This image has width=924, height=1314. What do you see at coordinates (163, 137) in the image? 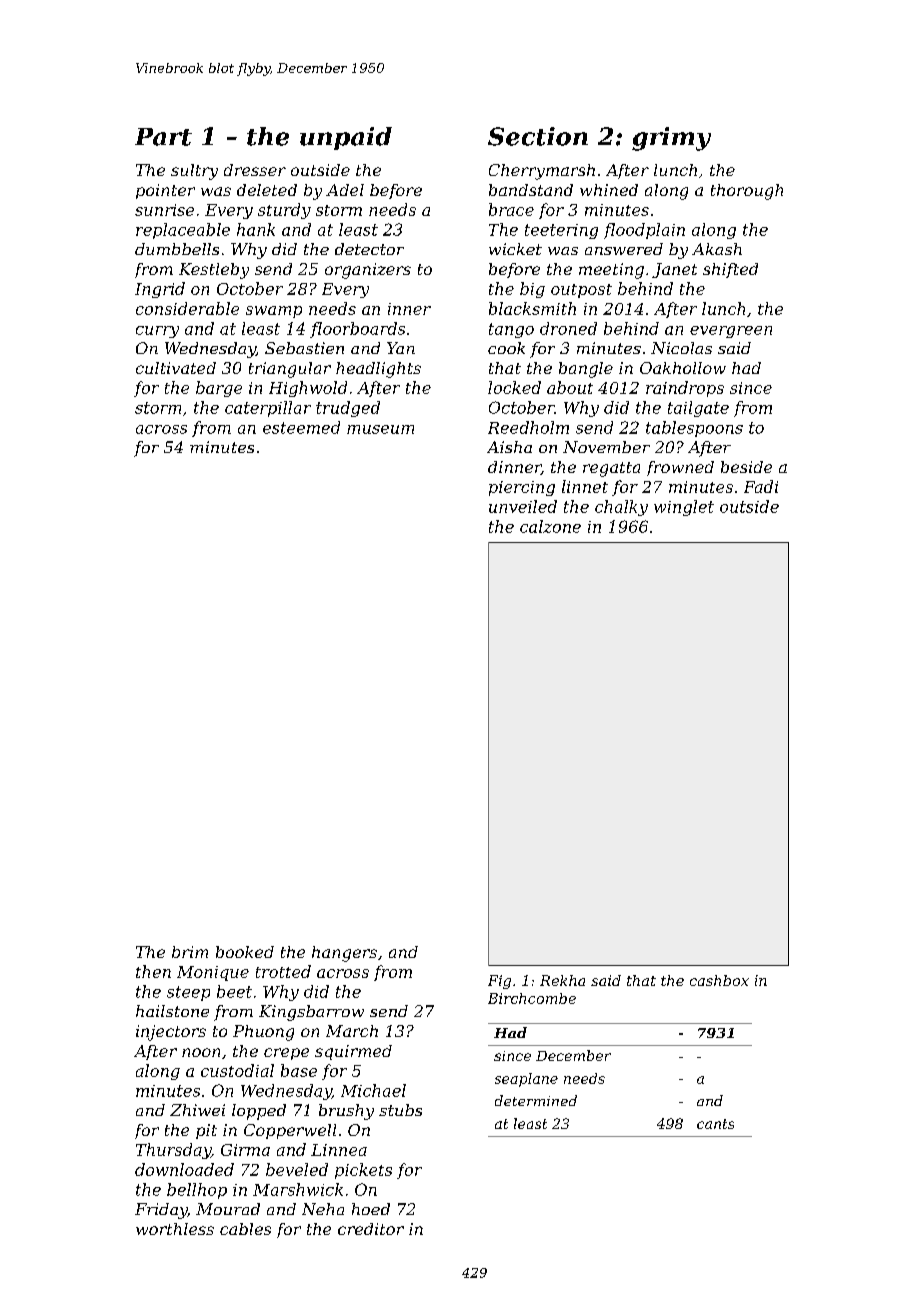
I see `Part` at bounding box center [163, 137].
